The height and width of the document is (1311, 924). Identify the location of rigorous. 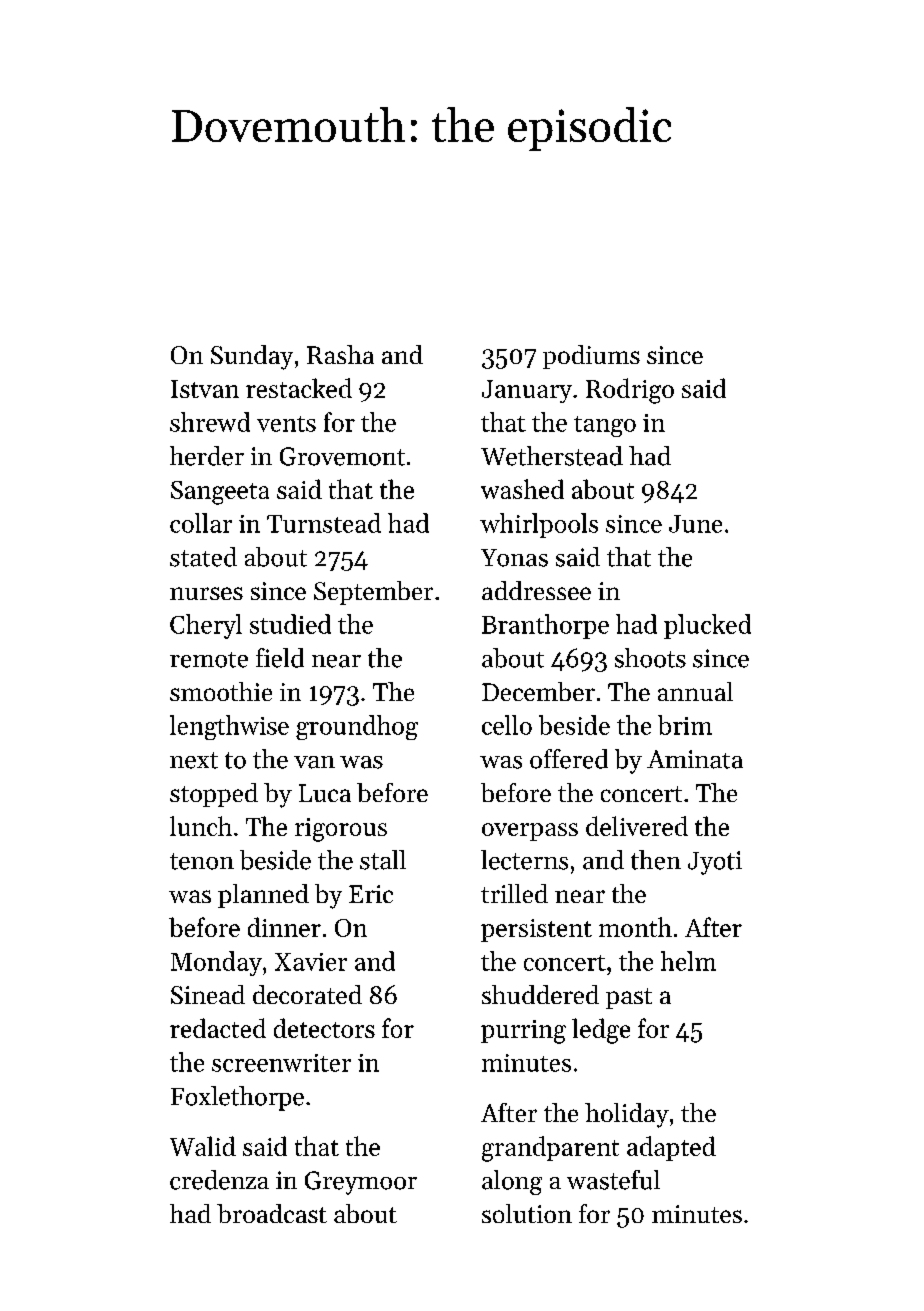
(341, 830).
